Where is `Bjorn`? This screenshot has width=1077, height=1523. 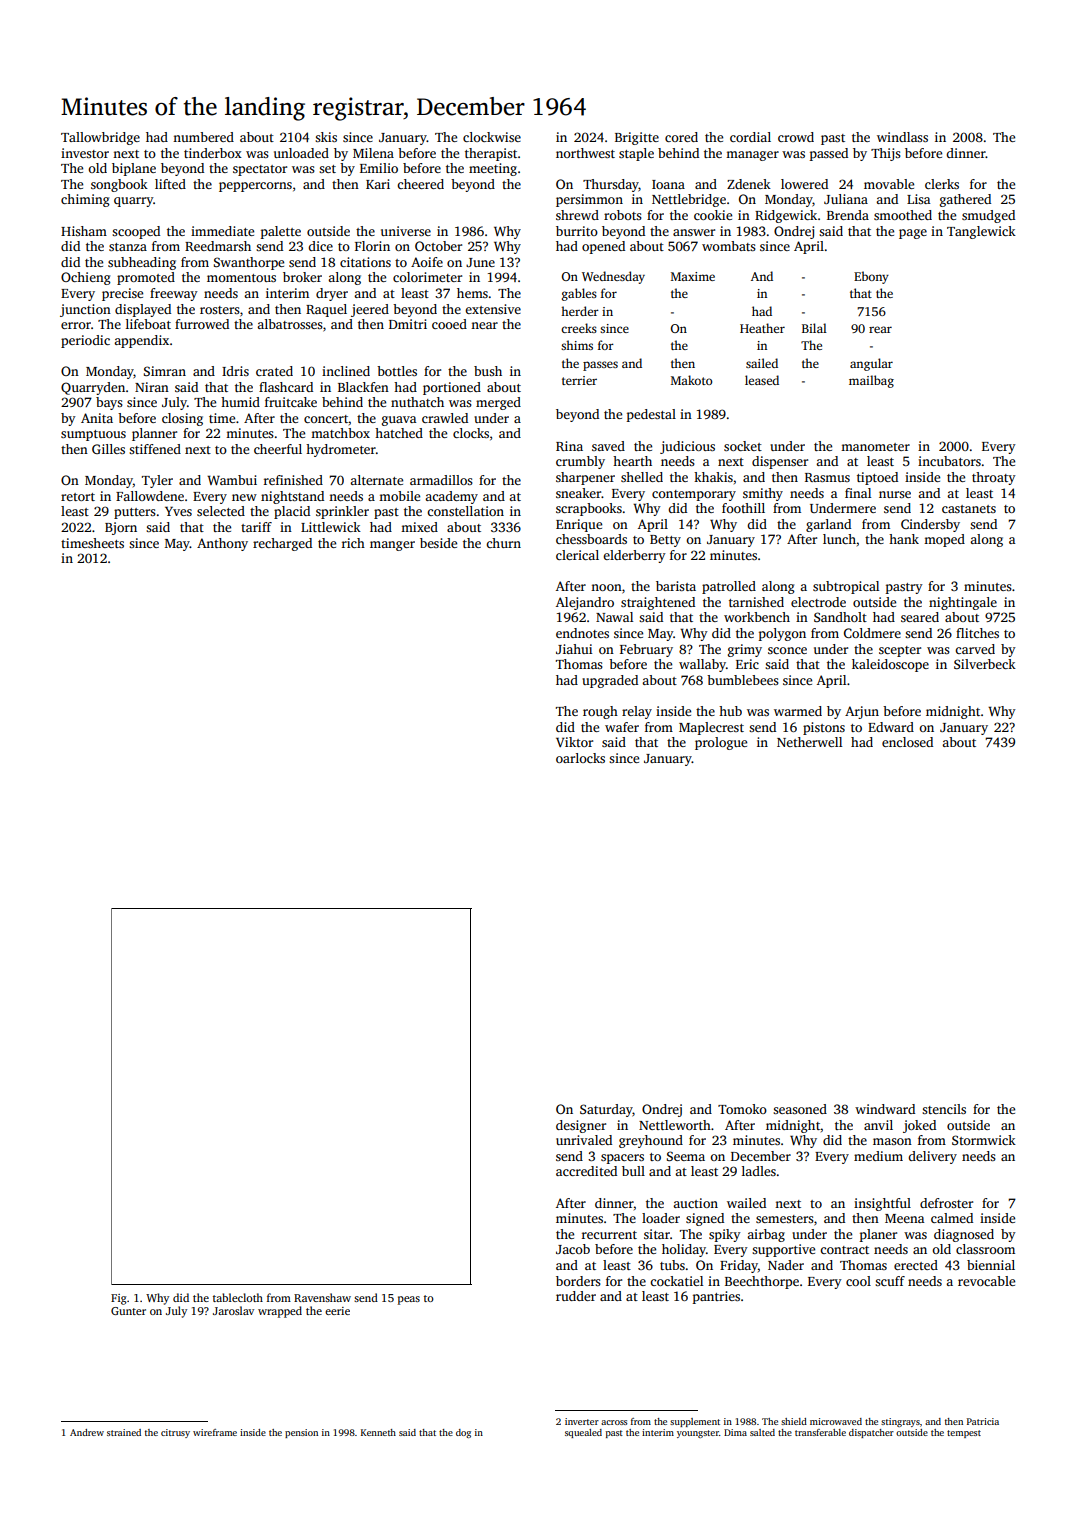 Bjorn is located at coordinates (121, 528).
